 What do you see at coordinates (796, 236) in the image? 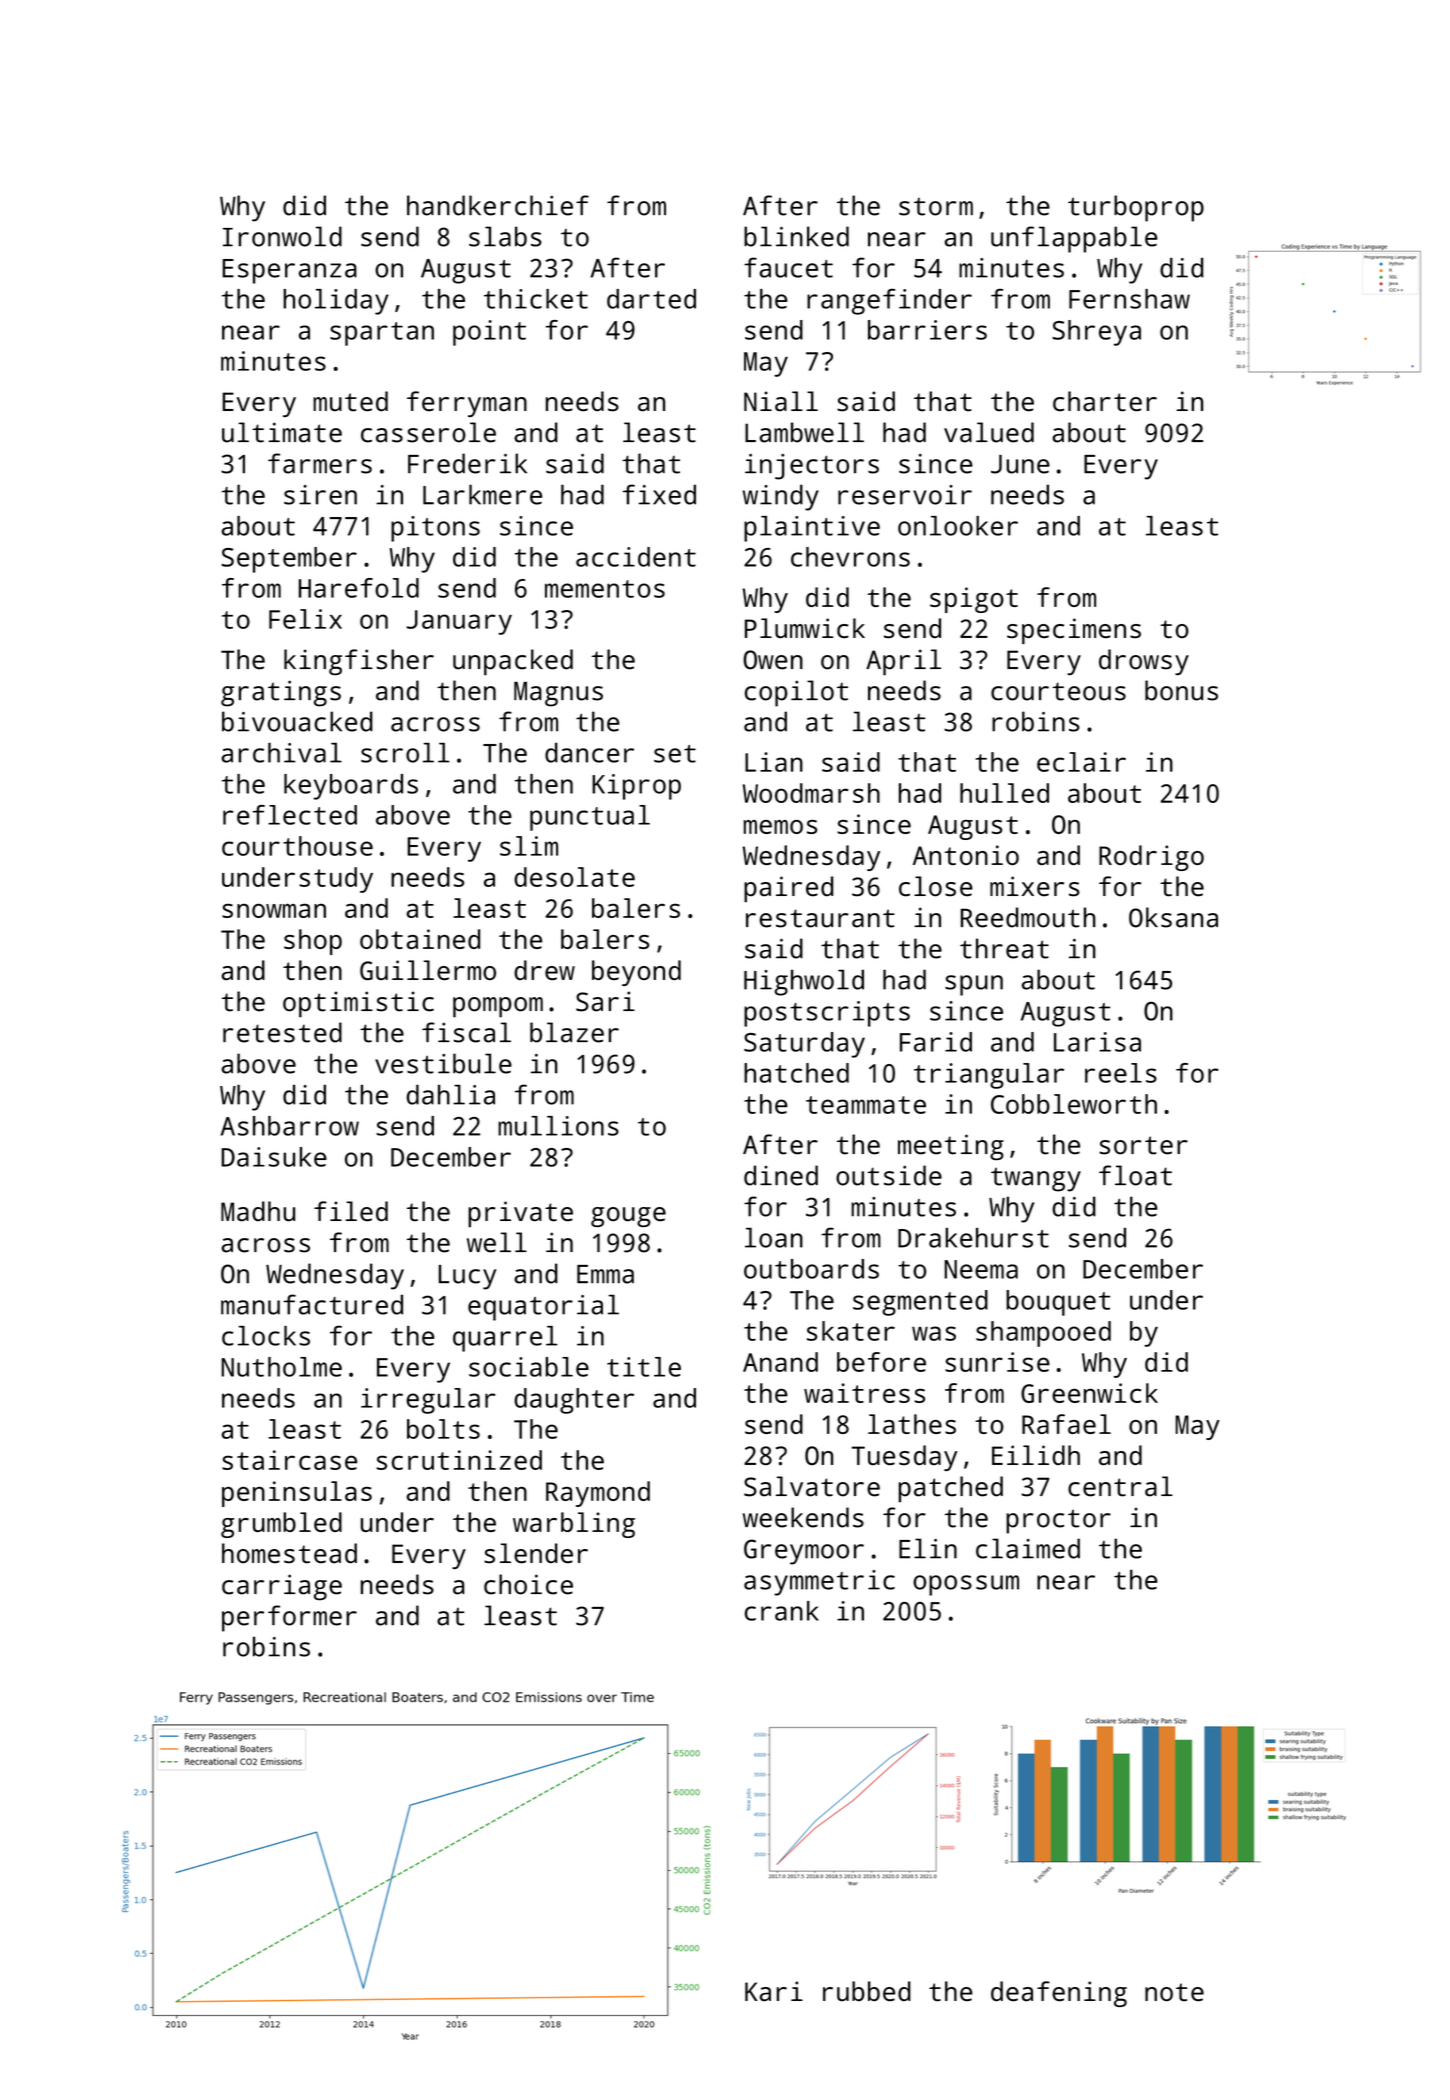
I see `blinked` at bounding box center [796, 236].
